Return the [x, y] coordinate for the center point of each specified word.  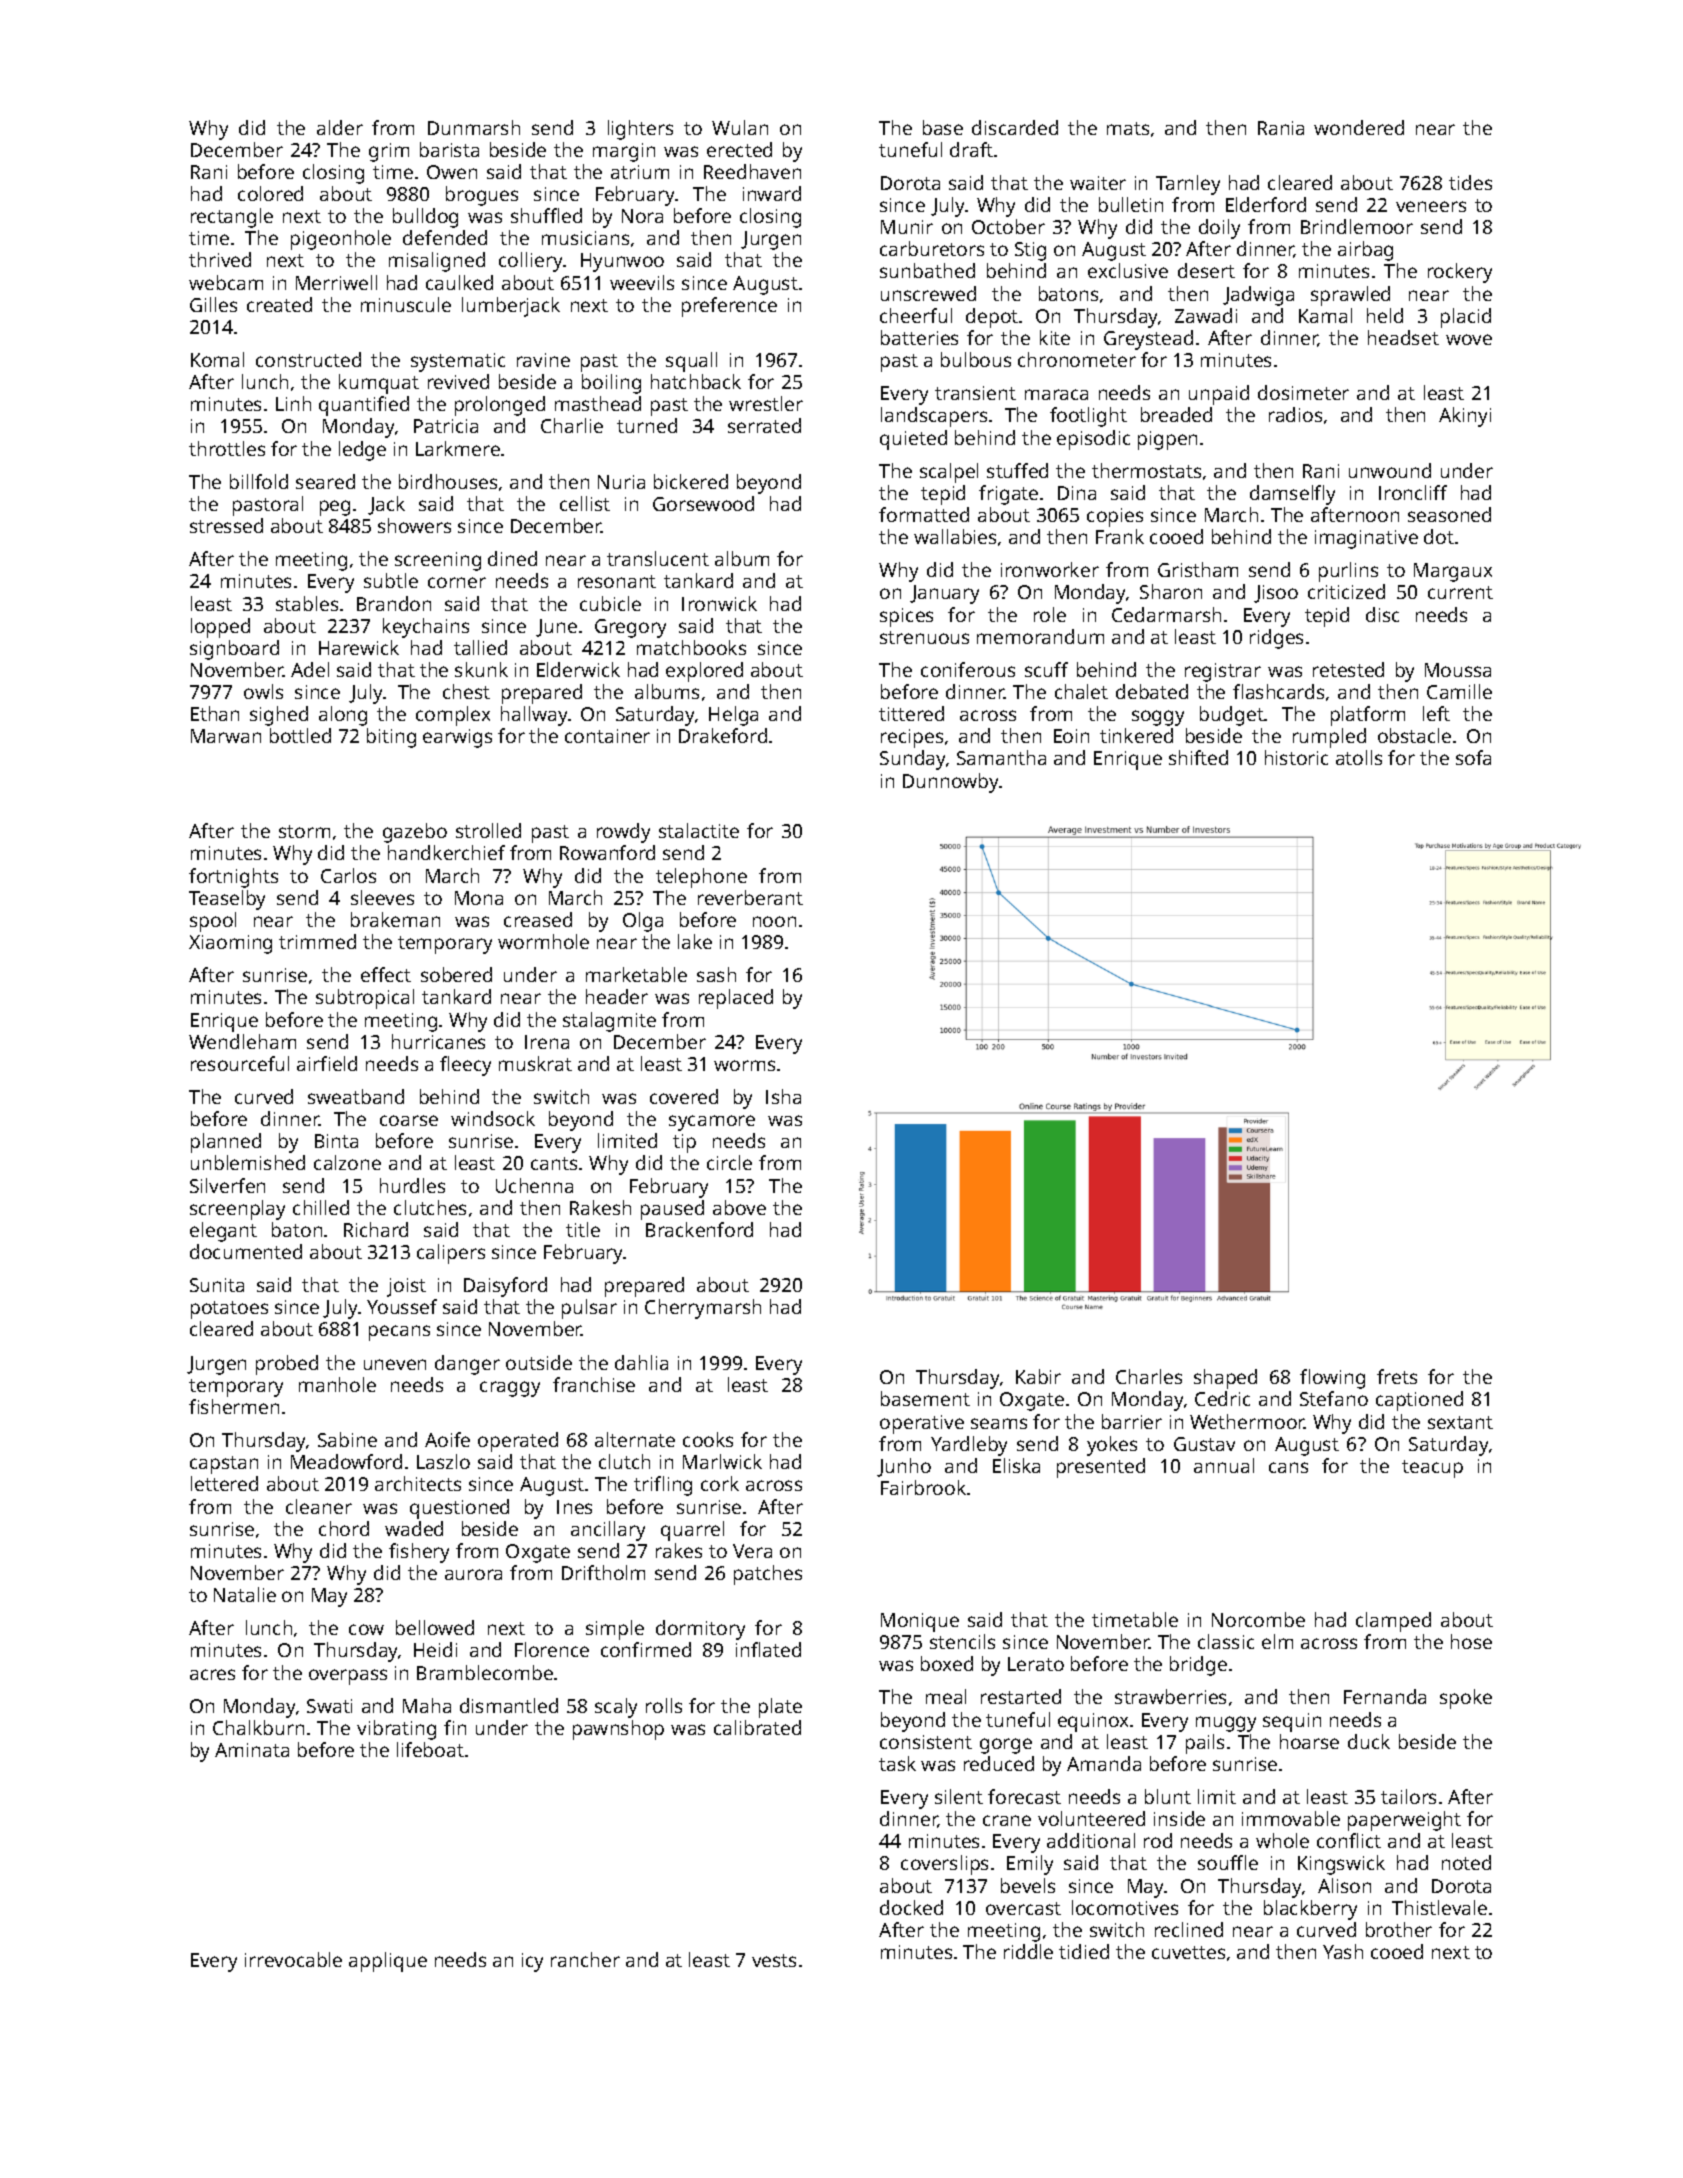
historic [1296, 757]
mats [1128, 128]
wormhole [543, 941]
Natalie [245, 1594]
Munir [907, 227]
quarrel [692, 1531]
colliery [530, 262]
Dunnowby [950, 783]
